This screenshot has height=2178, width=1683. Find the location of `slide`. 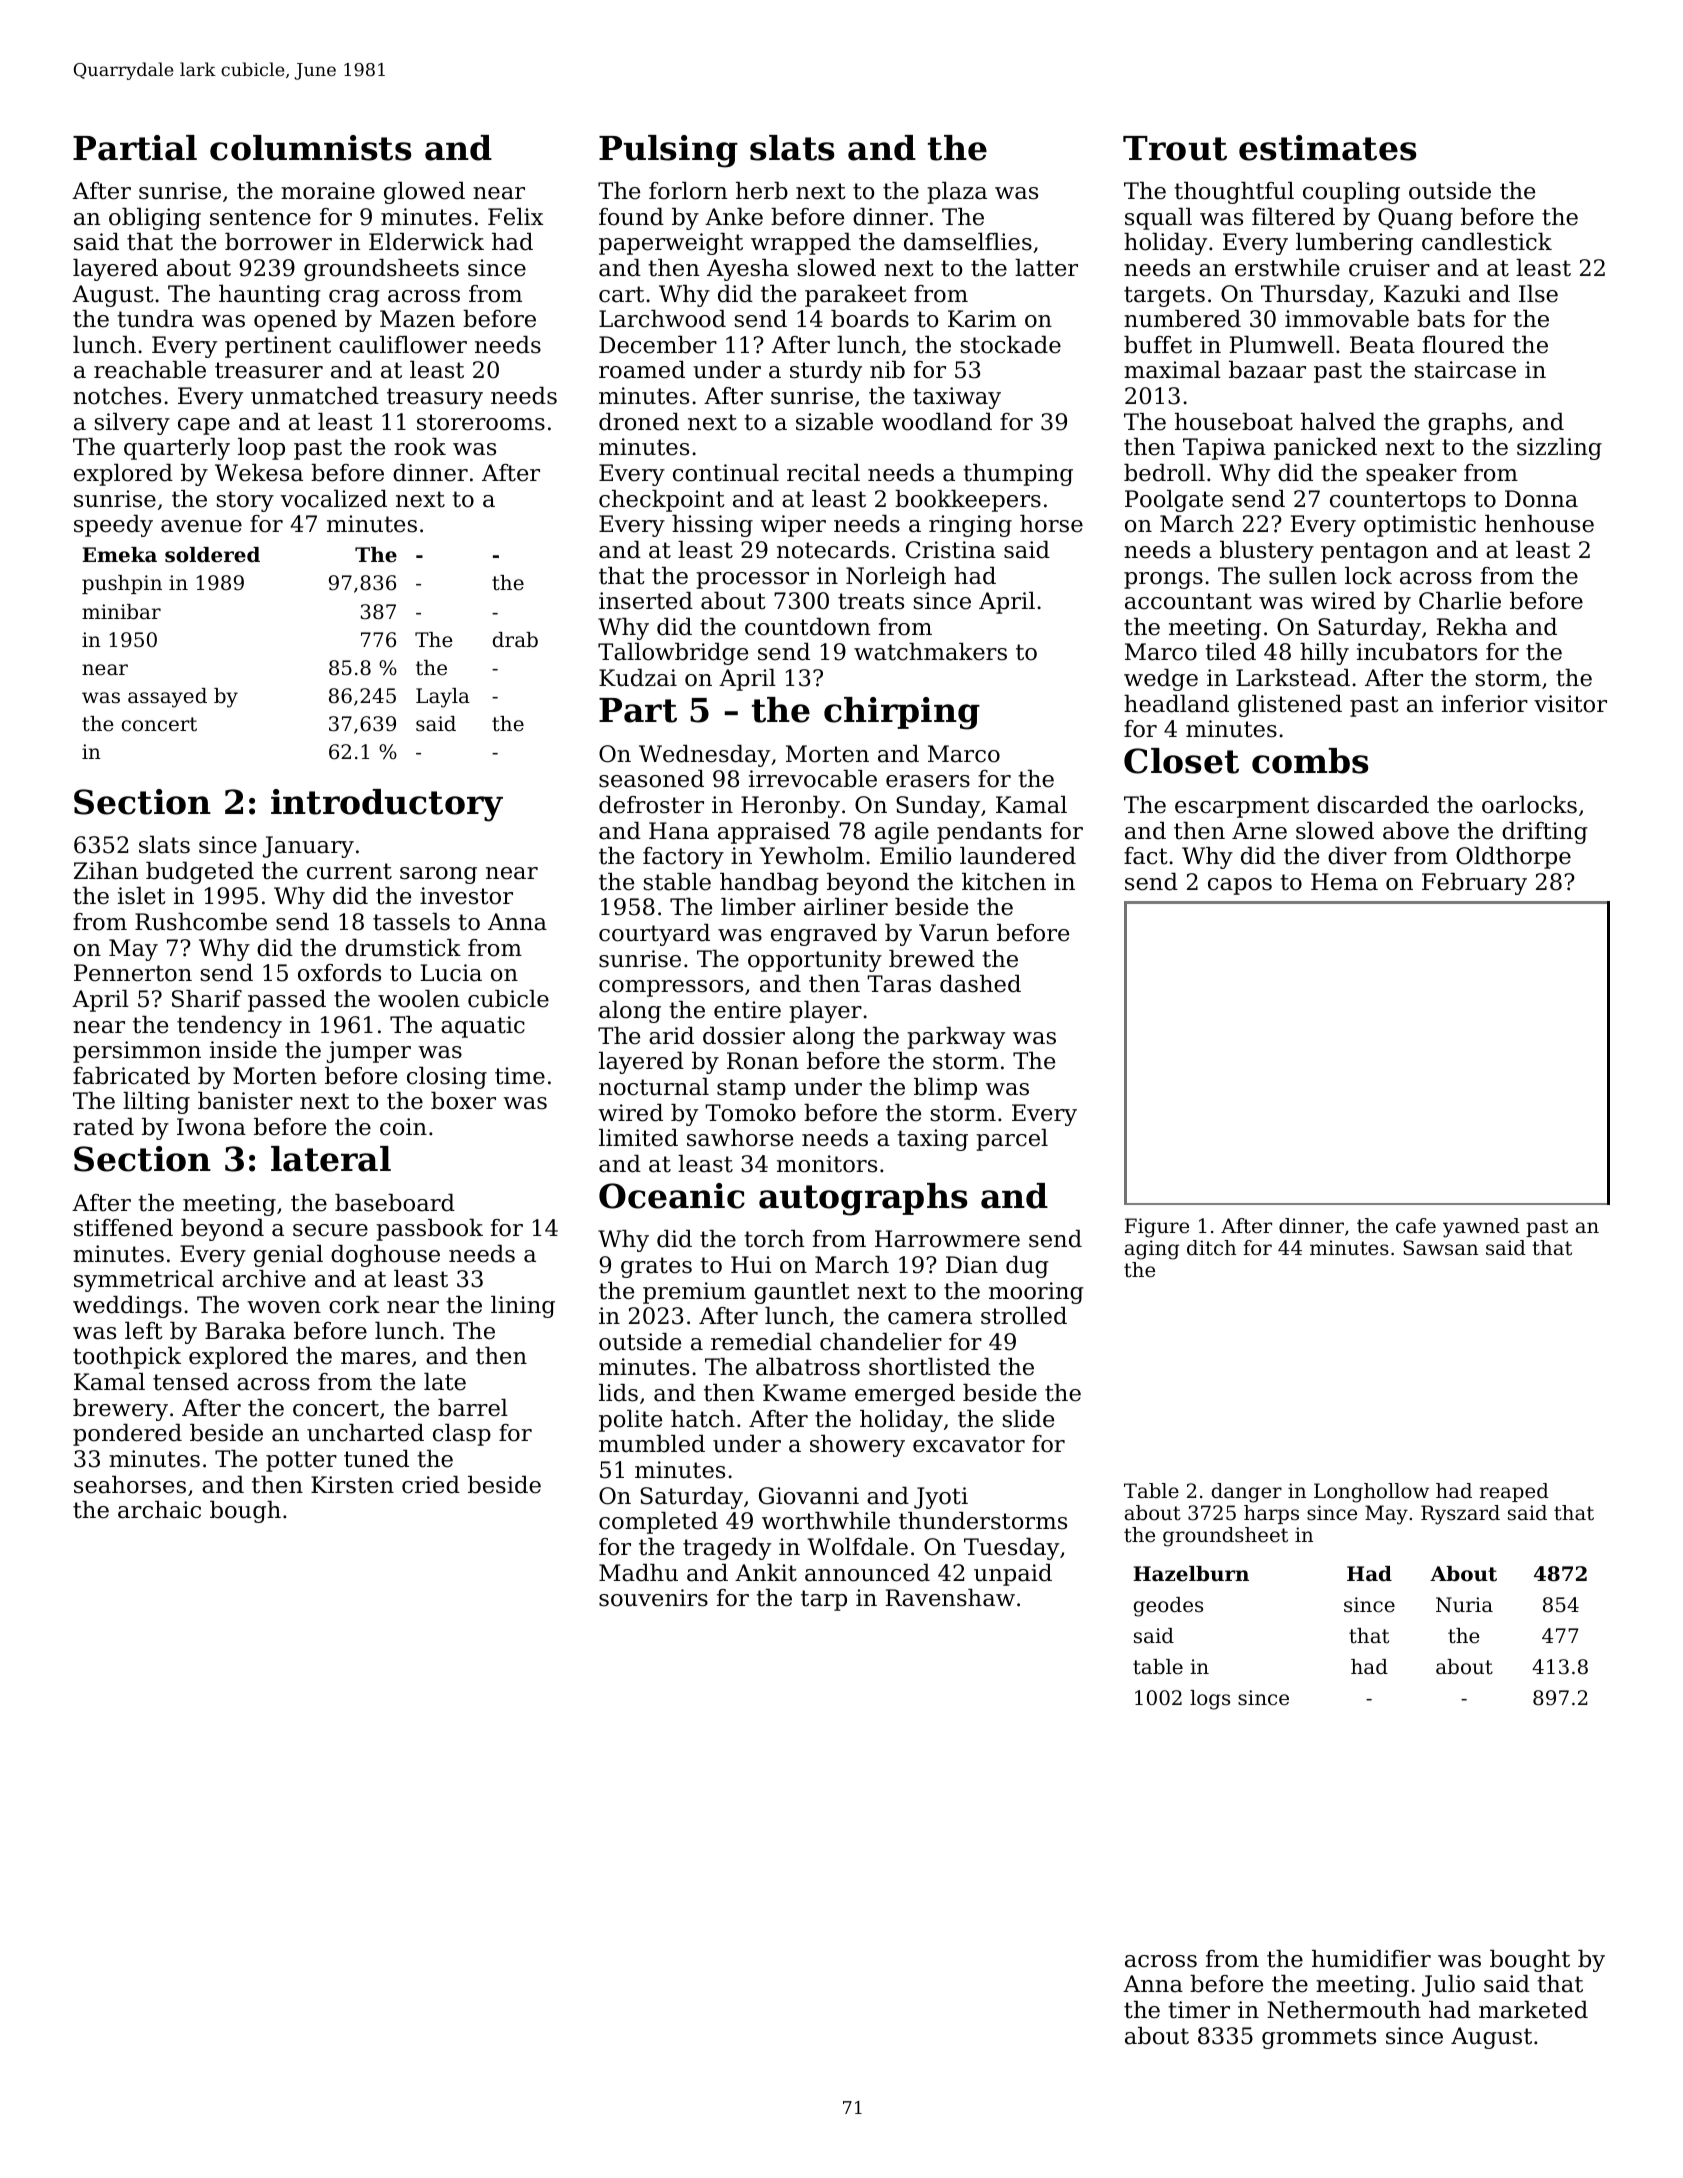

slide is located at coordinates (1028, 1419).
